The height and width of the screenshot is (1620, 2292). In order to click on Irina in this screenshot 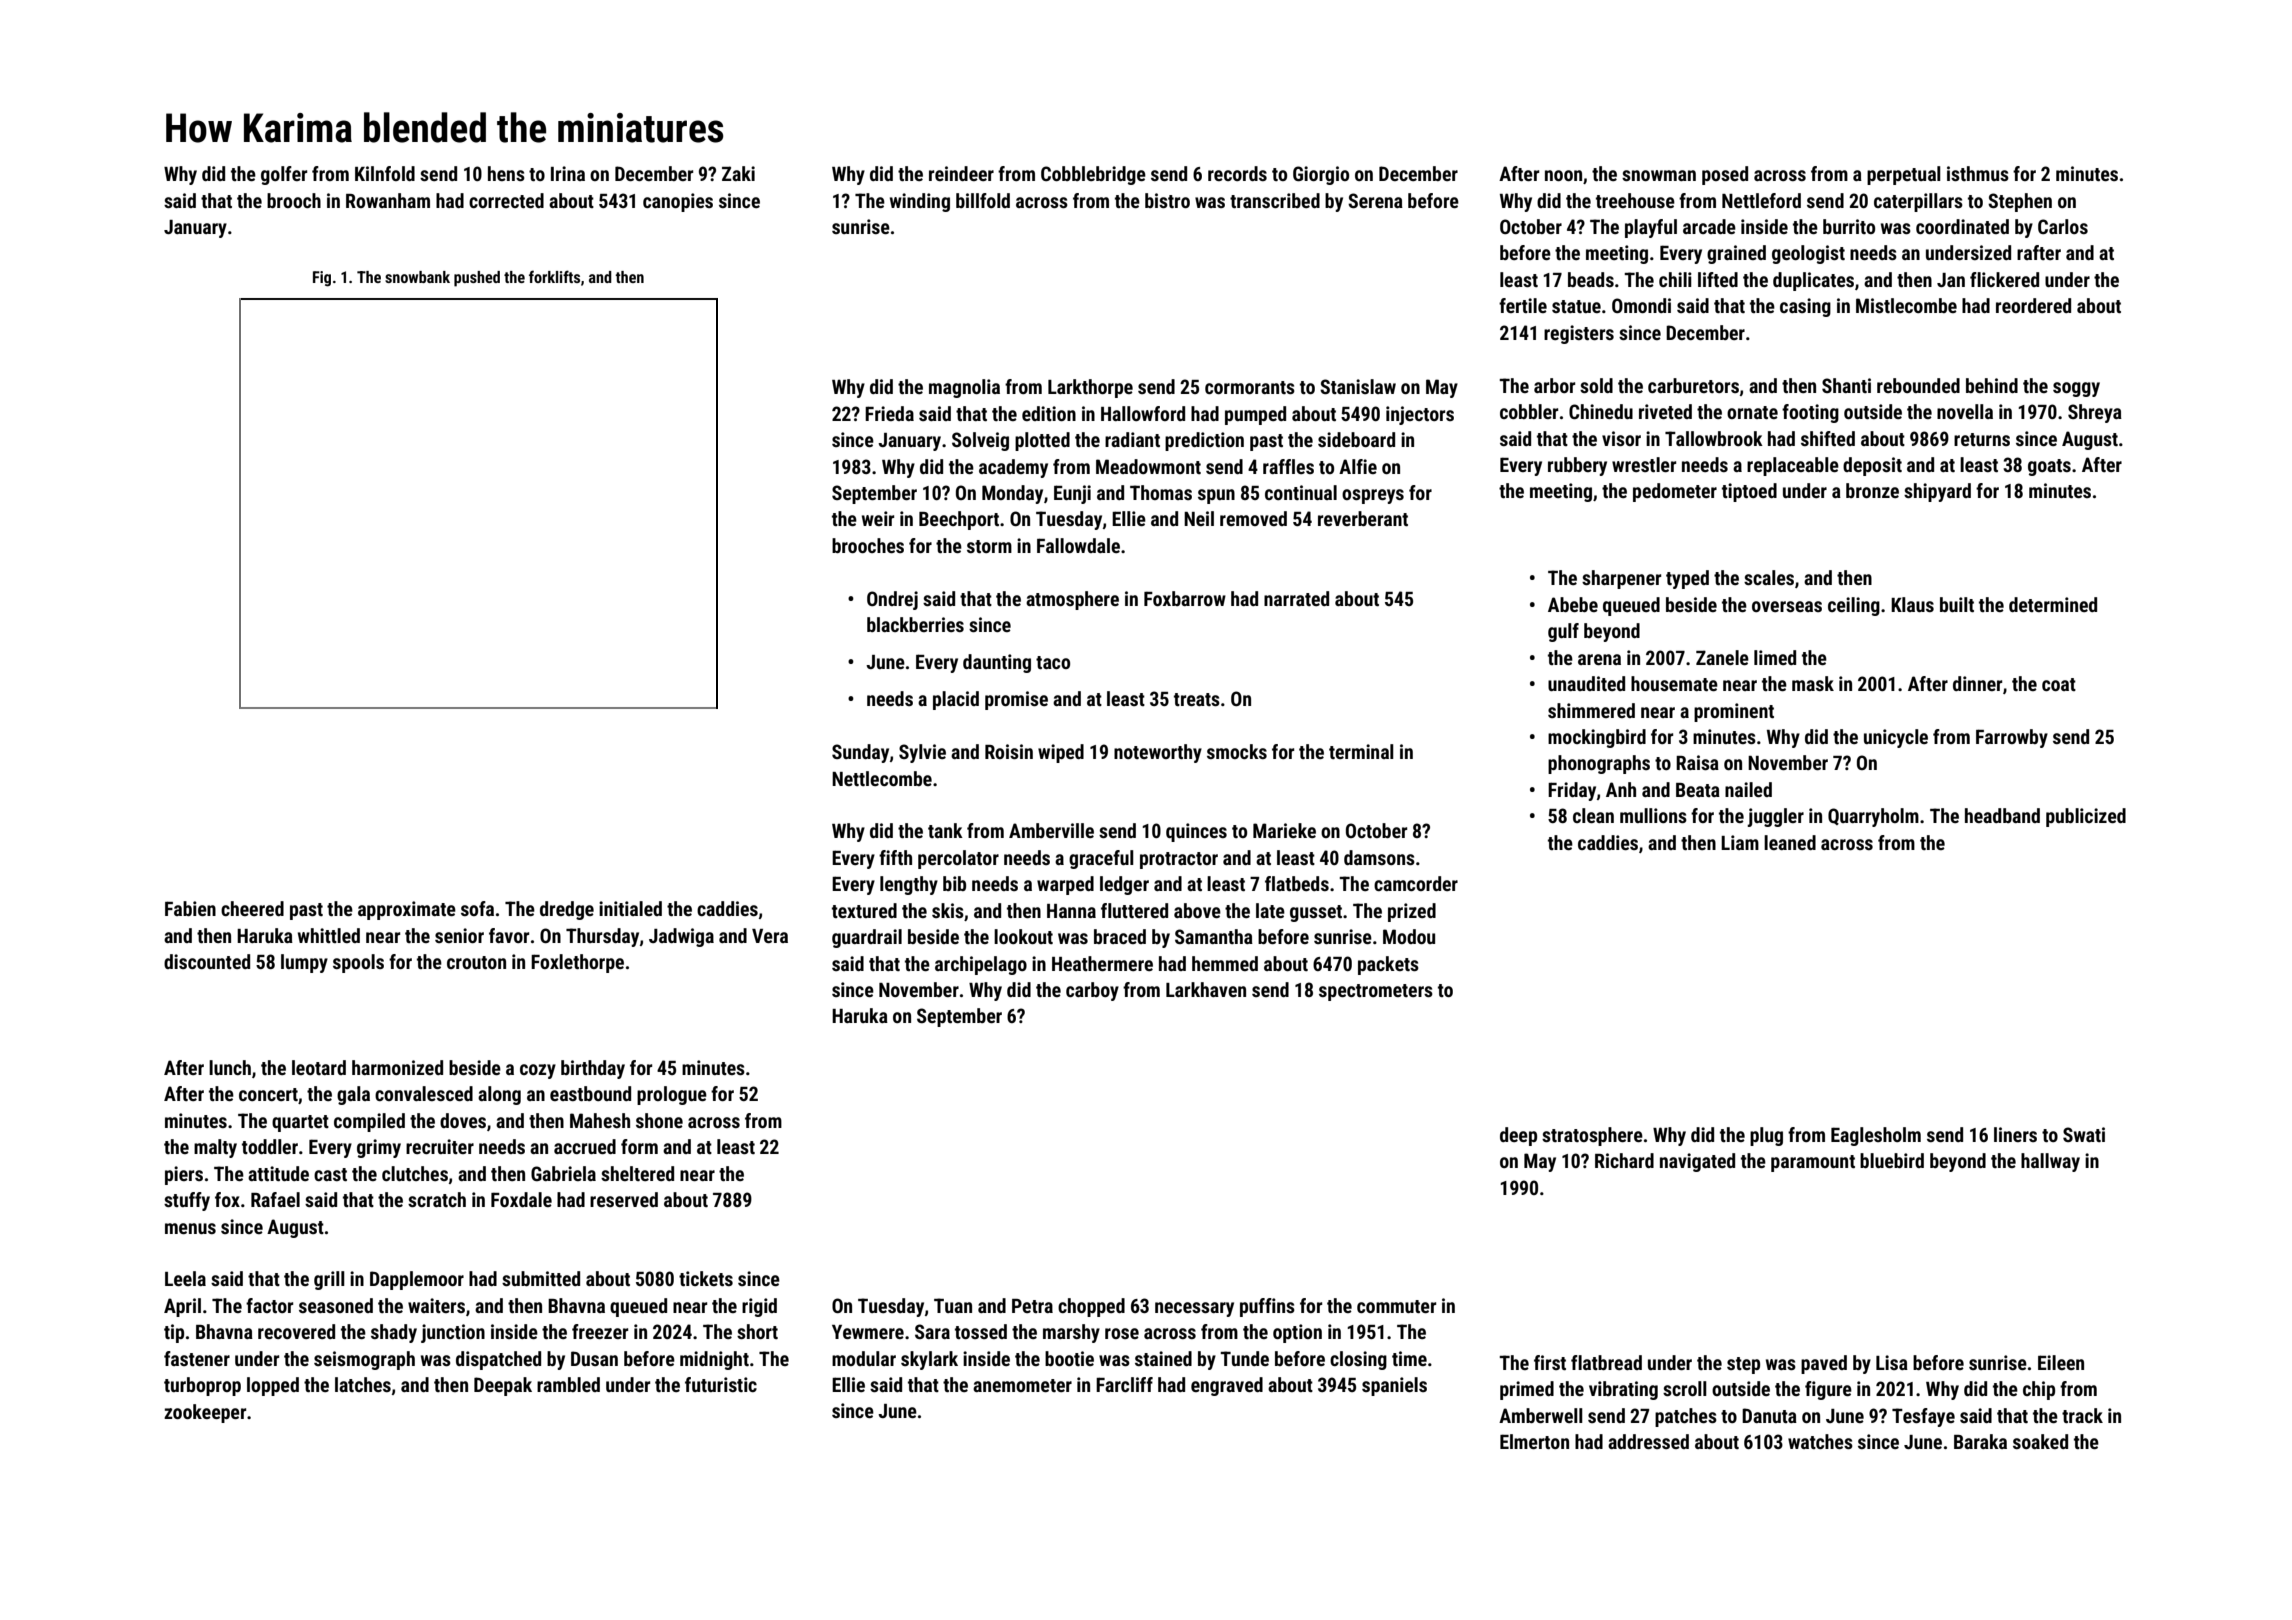, I will do `click(568, 173)`.
